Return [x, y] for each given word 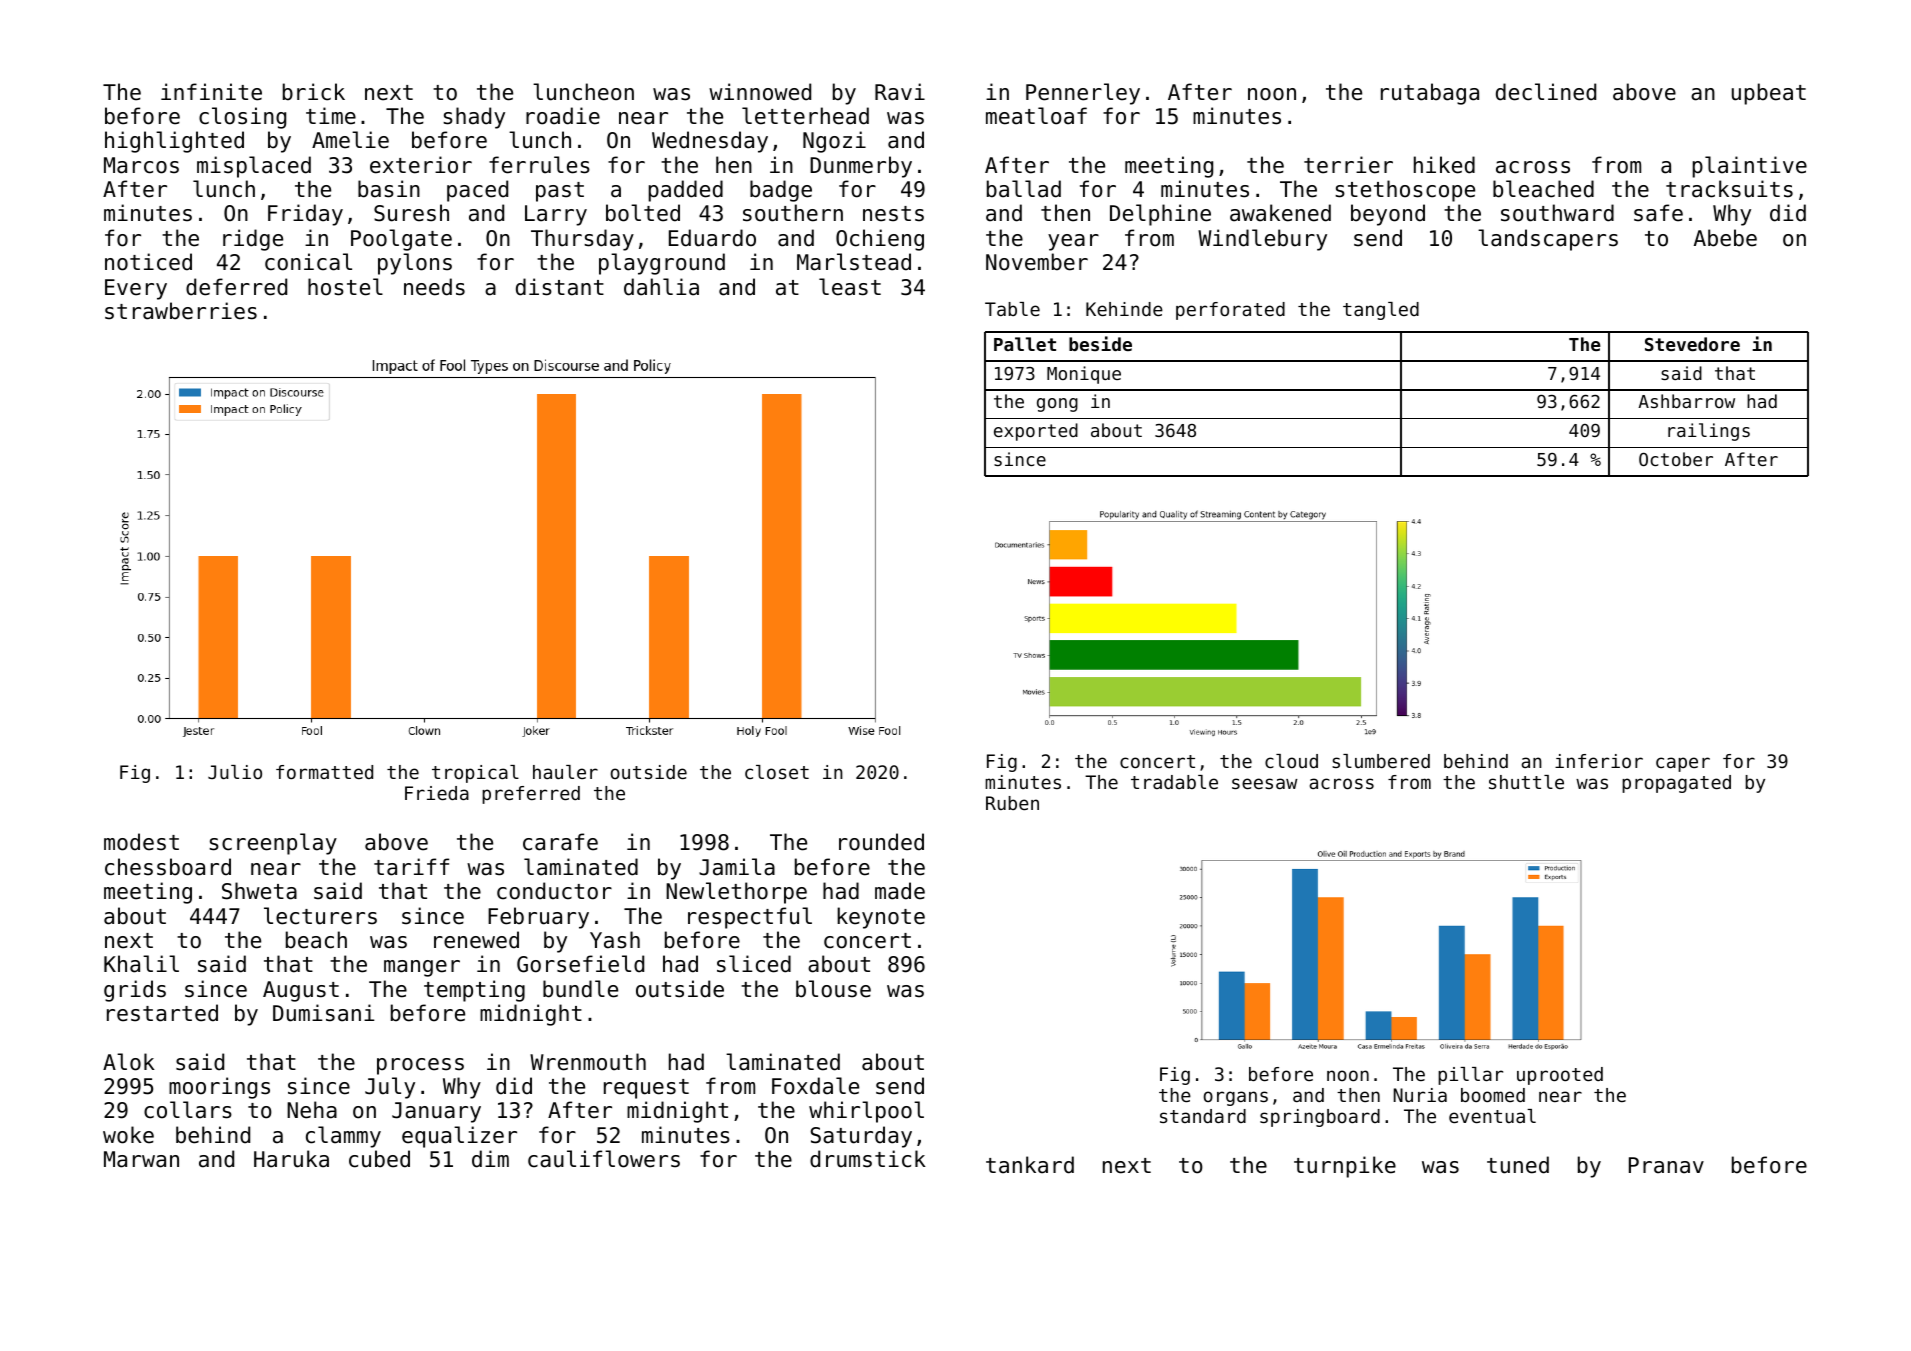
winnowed [760, 92]
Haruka [291, 1159]
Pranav [1666, 1165]
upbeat [1769, 94]
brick [314, 92]
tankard [1030, 1165]
